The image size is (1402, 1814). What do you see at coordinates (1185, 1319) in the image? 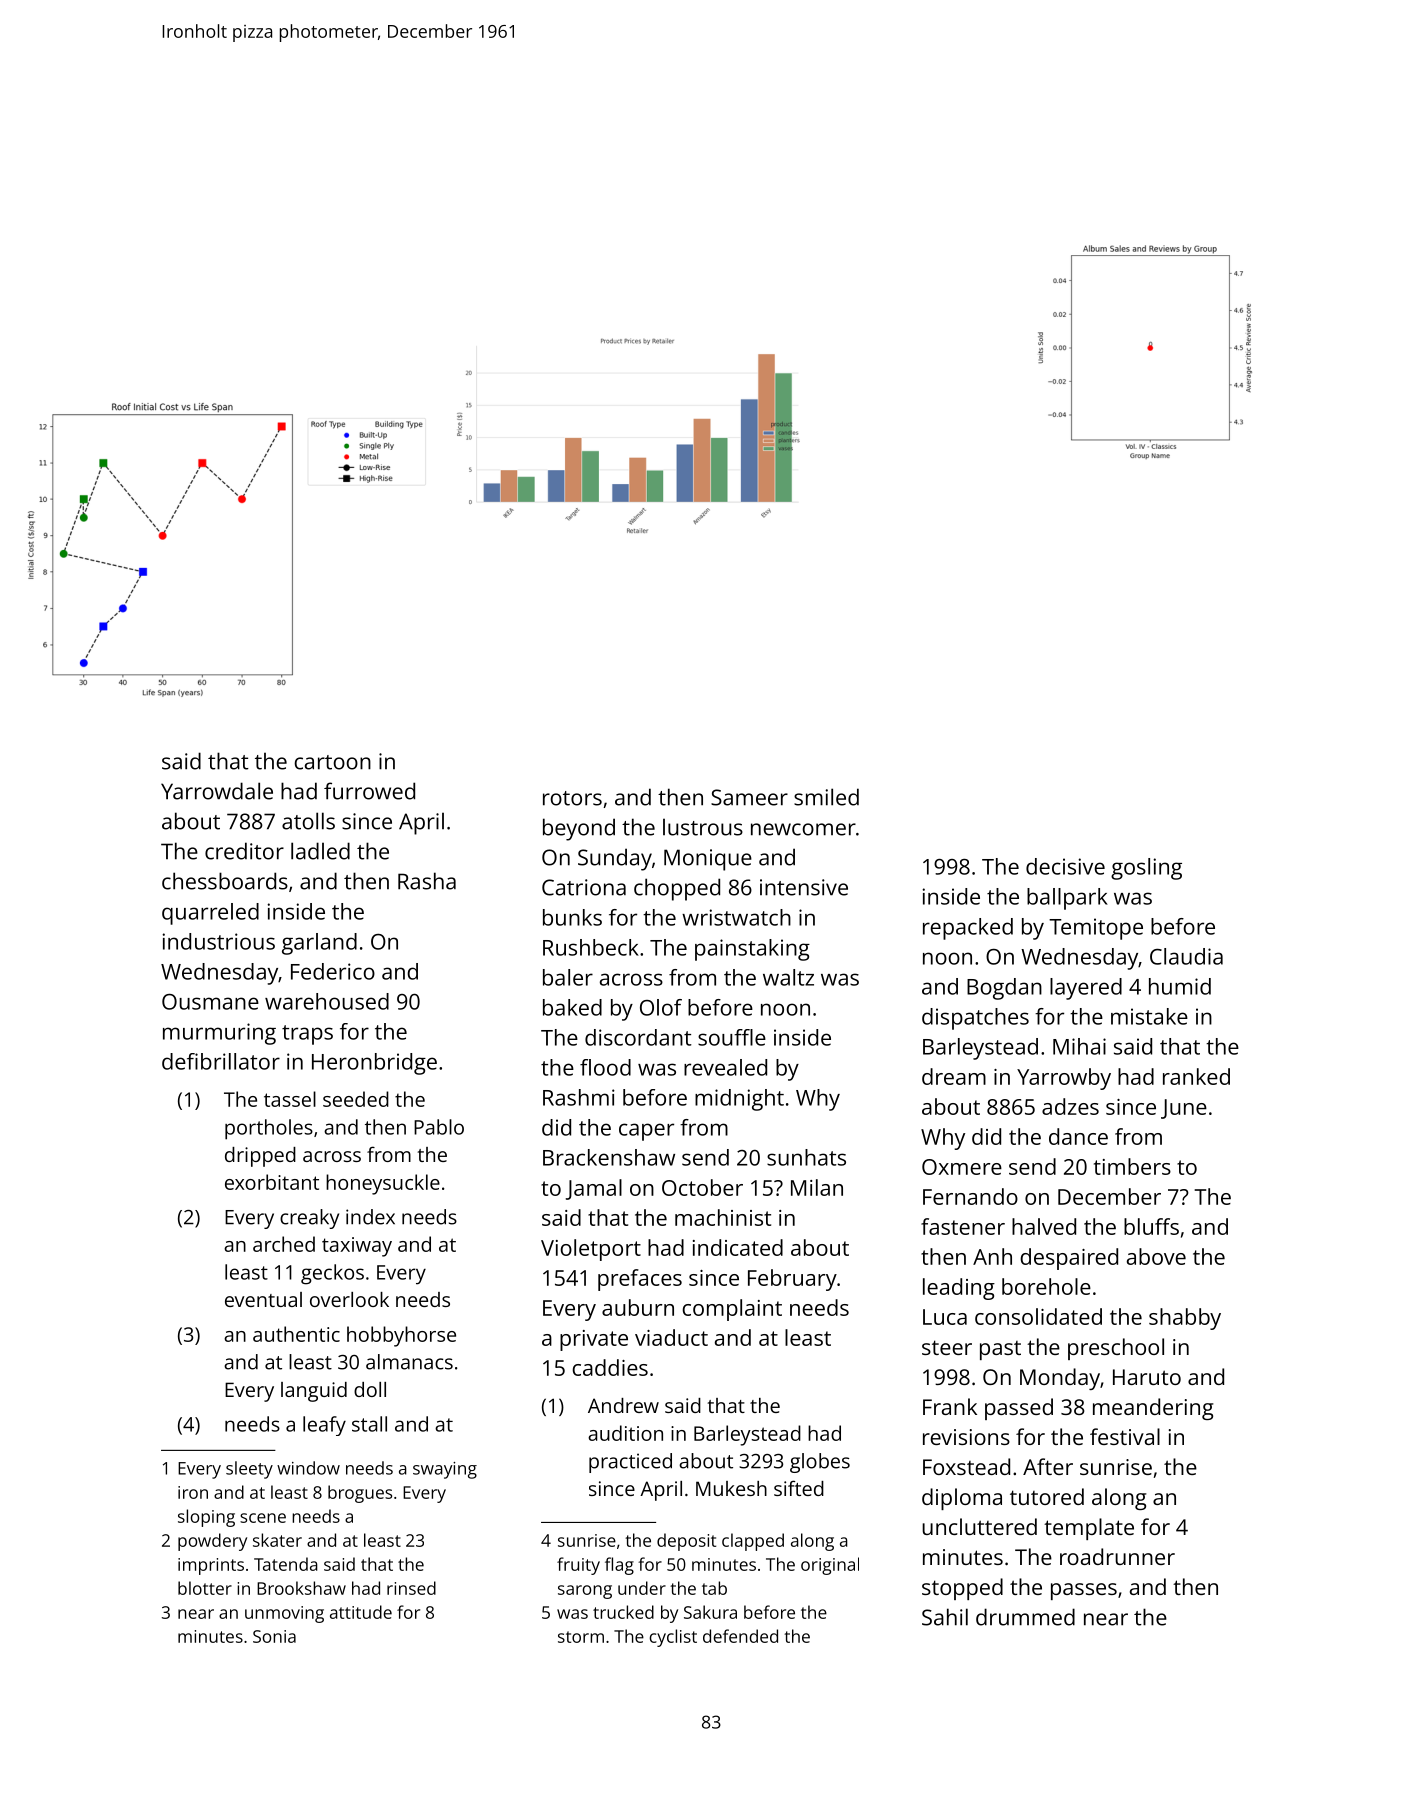
I see `shabby` at bounding box center [1185, 1319].
